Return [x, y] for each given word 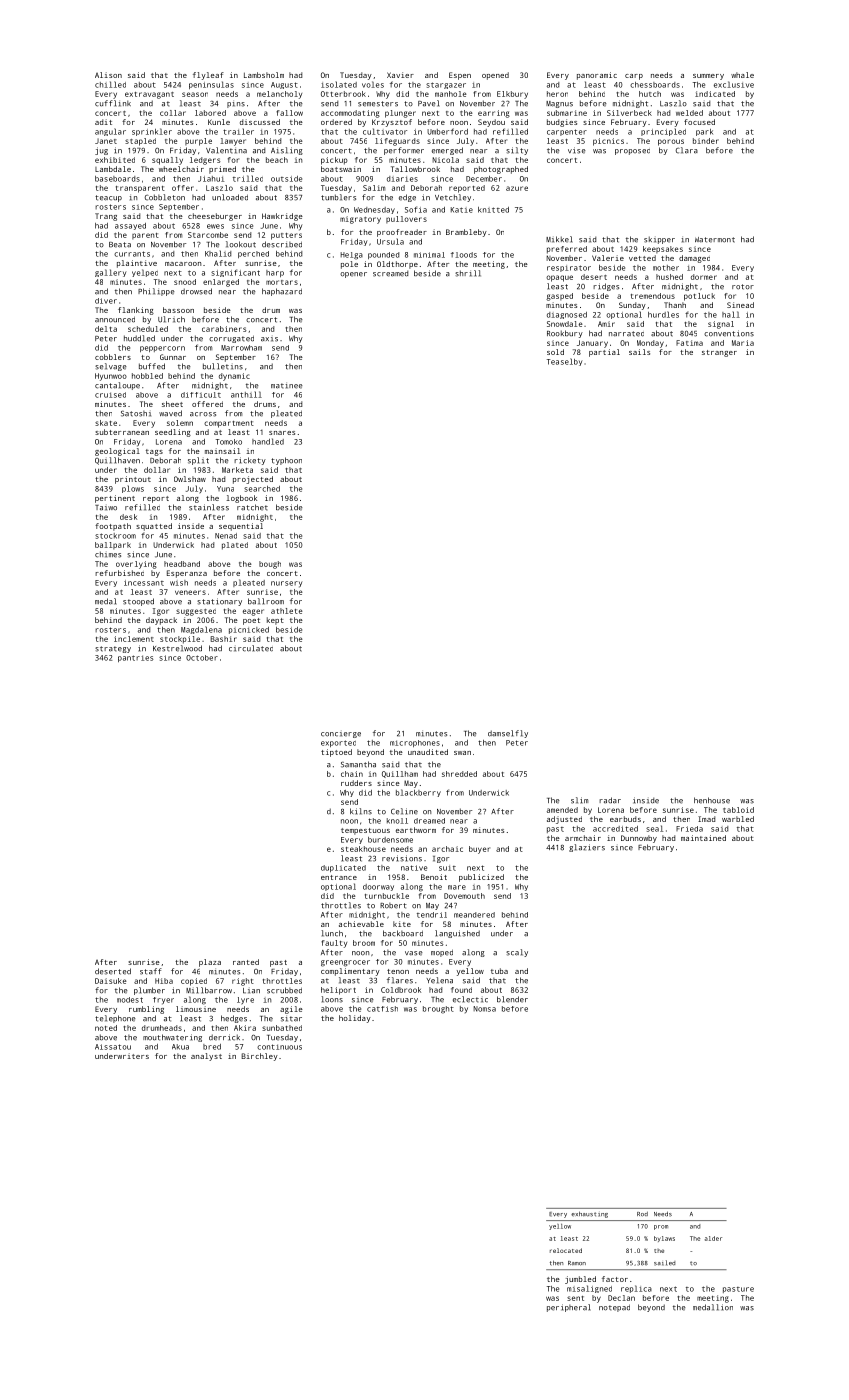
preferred [567, 250]
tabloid [738, 810]
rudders [356, 783]
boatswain [341, 169]
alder [713, 1238]
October [202, 658]
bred [212, 1047]
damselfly [508, 734]
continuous [279, 1047]
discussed [260, 122]
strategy [113, 649]
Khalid [218, 253]
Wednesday [374, 210]
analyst [206, 1057]
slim [579, 800]
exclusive [734, 84]
